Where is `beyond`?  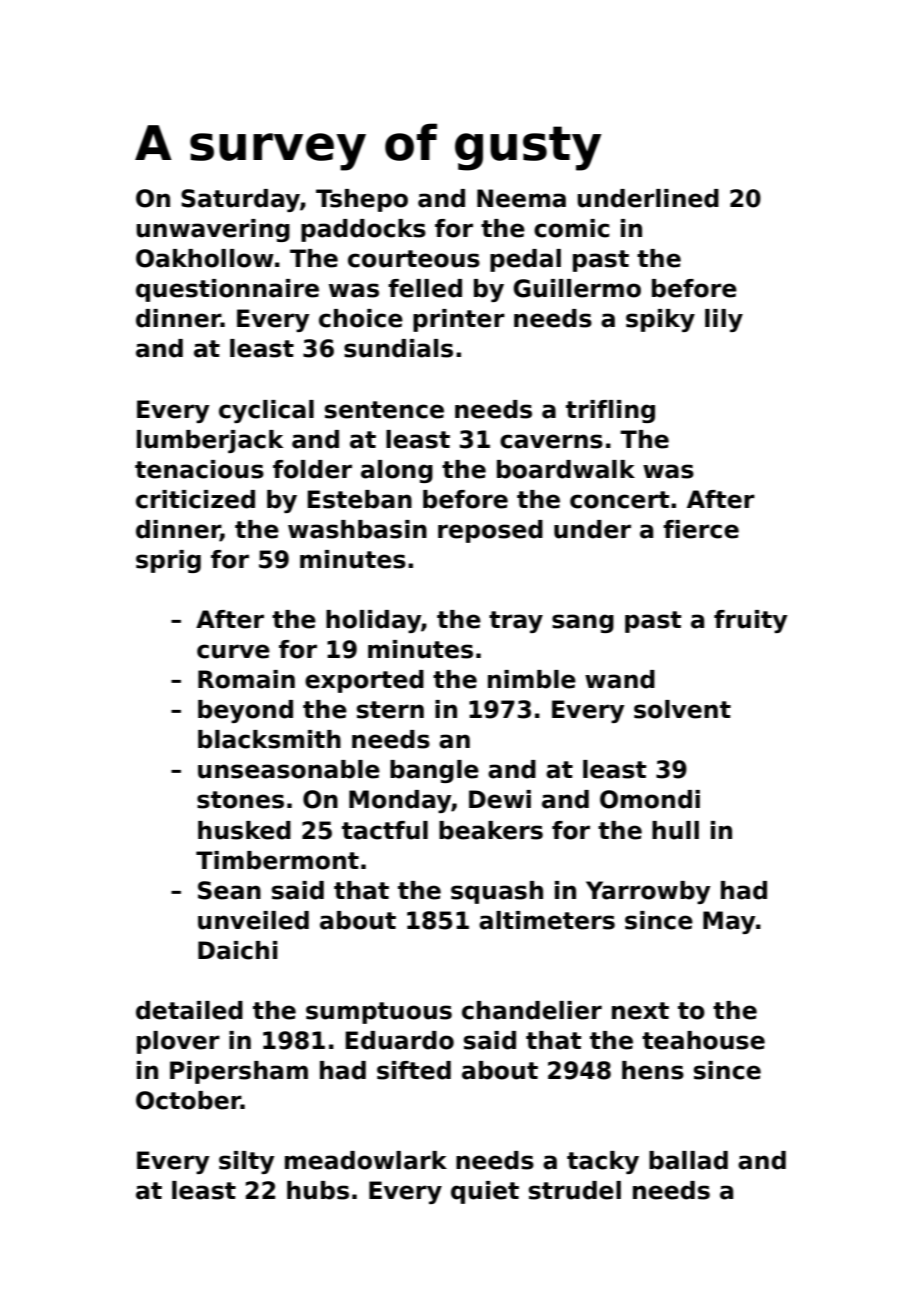 beyond is located at coordinates (245, 711).
